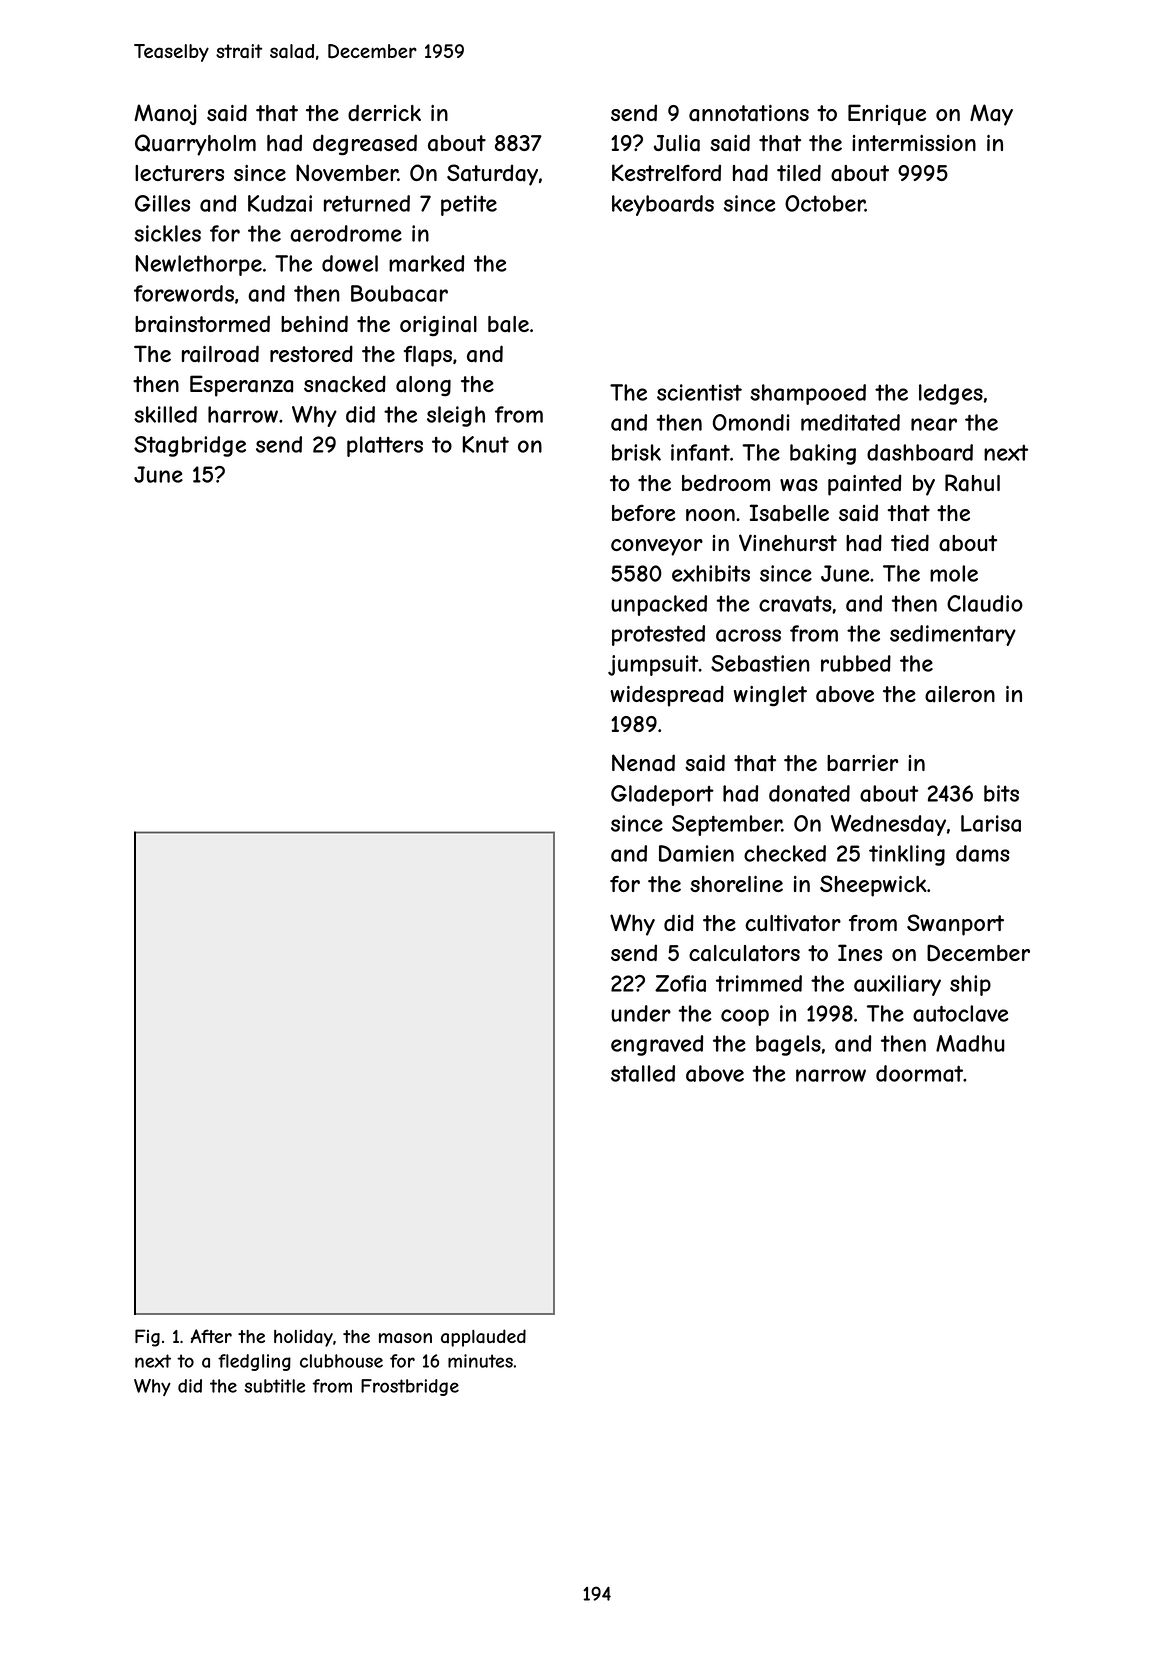 Image resolution: width=1165 pixels, height=1654 pixels. What do you see at coordinates (384, 112) in the image?
I see `derrick` at bounding box center [384, 112].
